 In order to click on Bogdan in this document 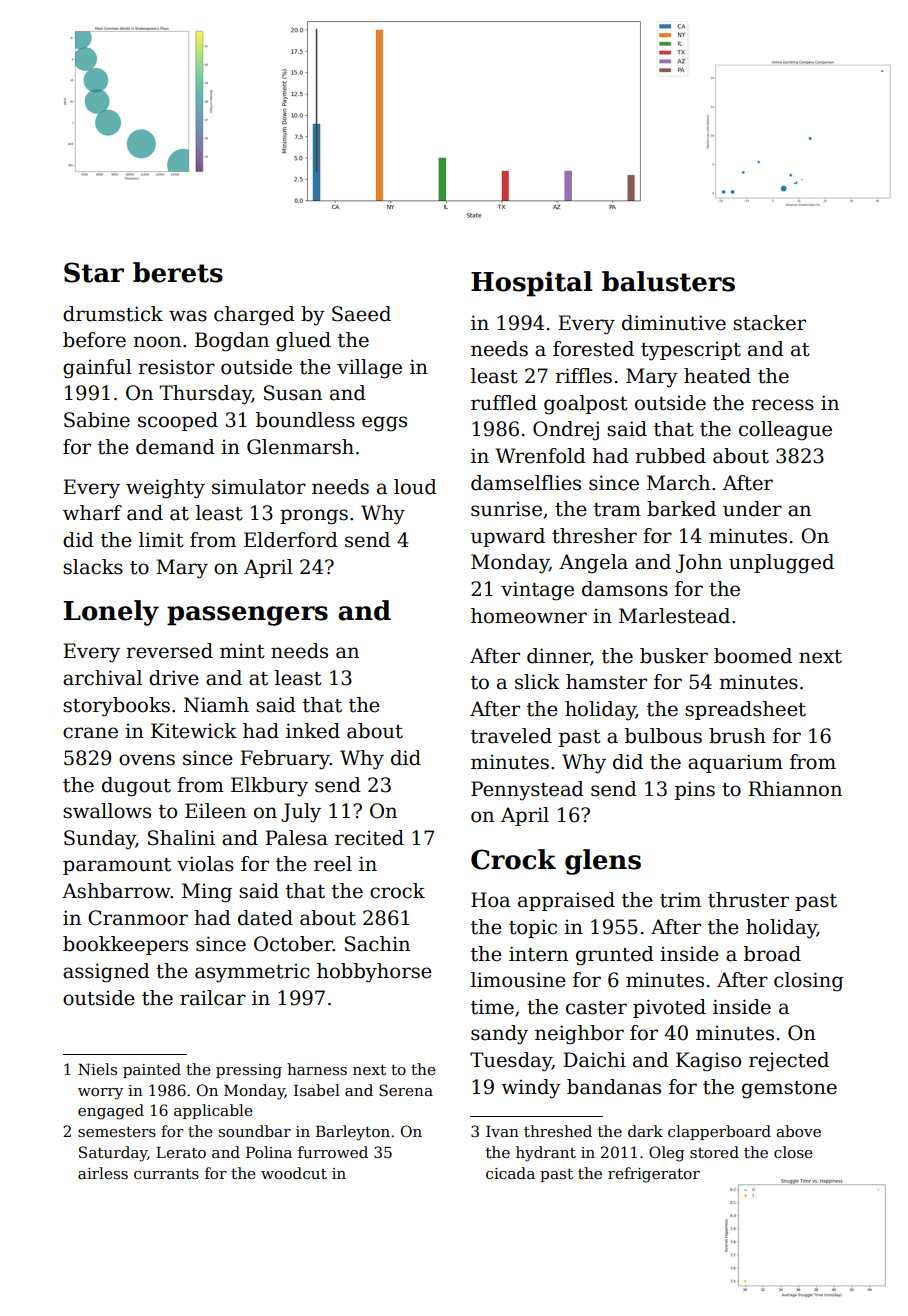, I will do `click(232, 342)`.
